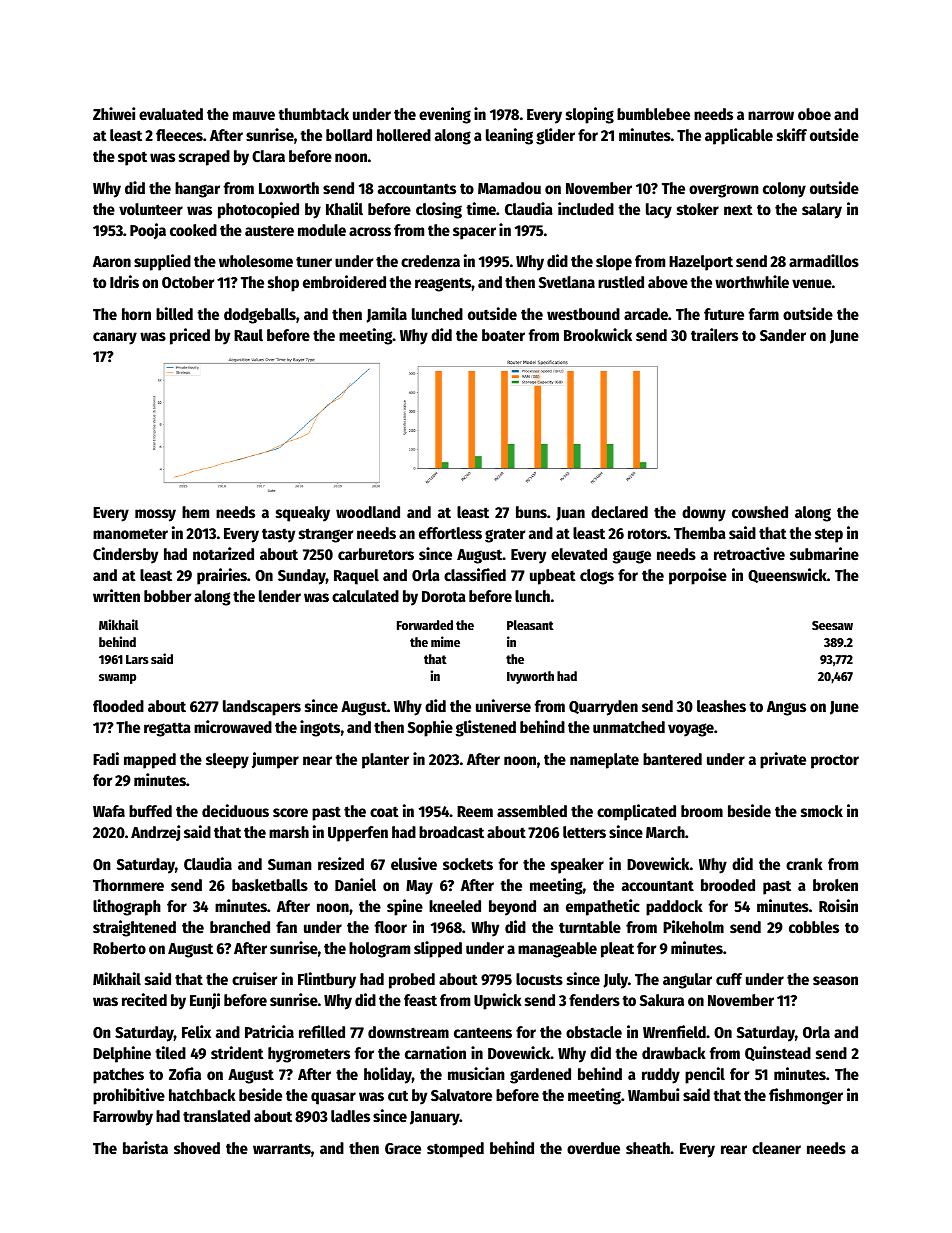 The width and height of the image is (952, 1233). Describe the element at coordinates (197, 1148) in the image. I see `shoved` at that location.
